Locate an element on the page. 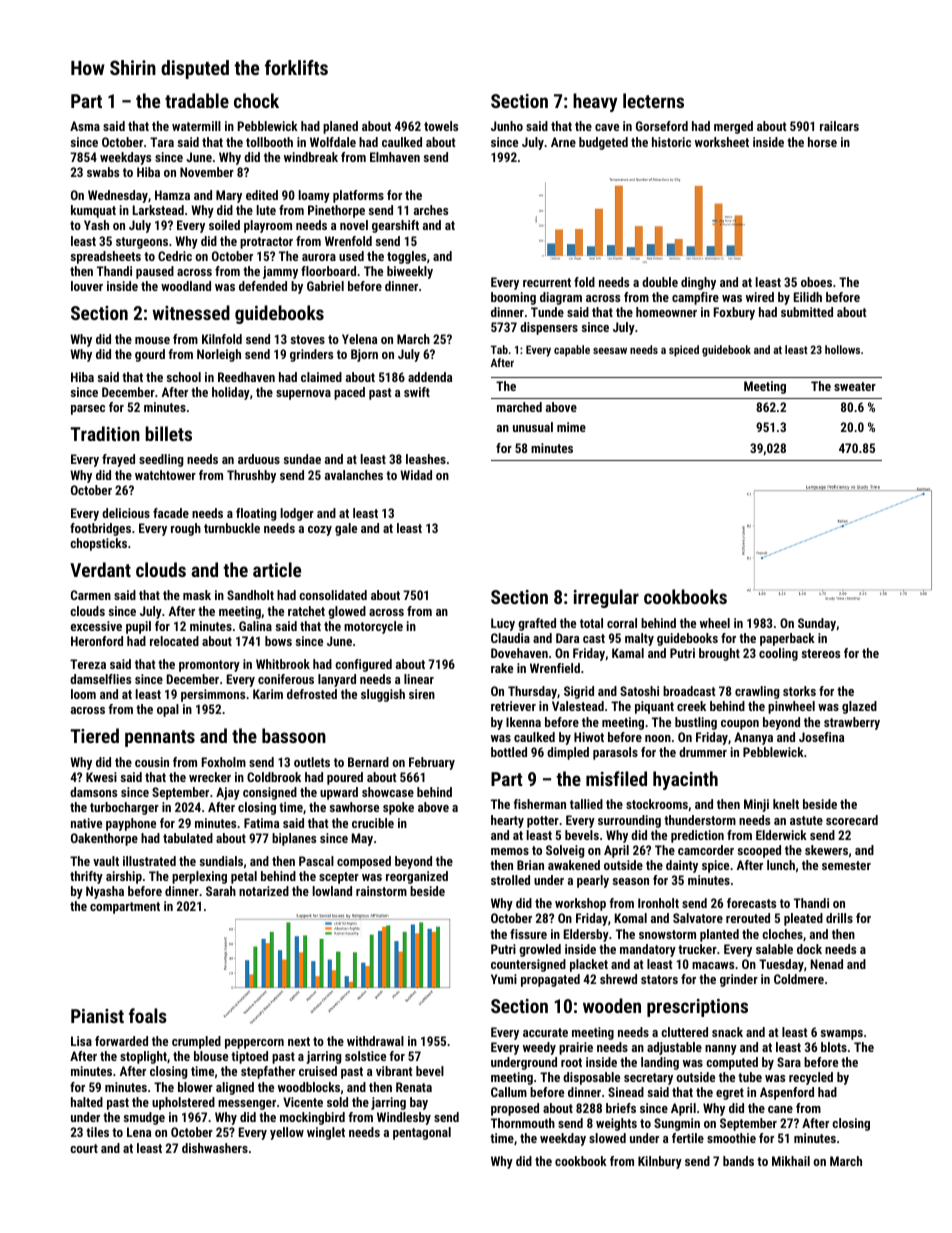 The height and width of the image is (1233, 952). dainty is located at coordinates (682, 866).
